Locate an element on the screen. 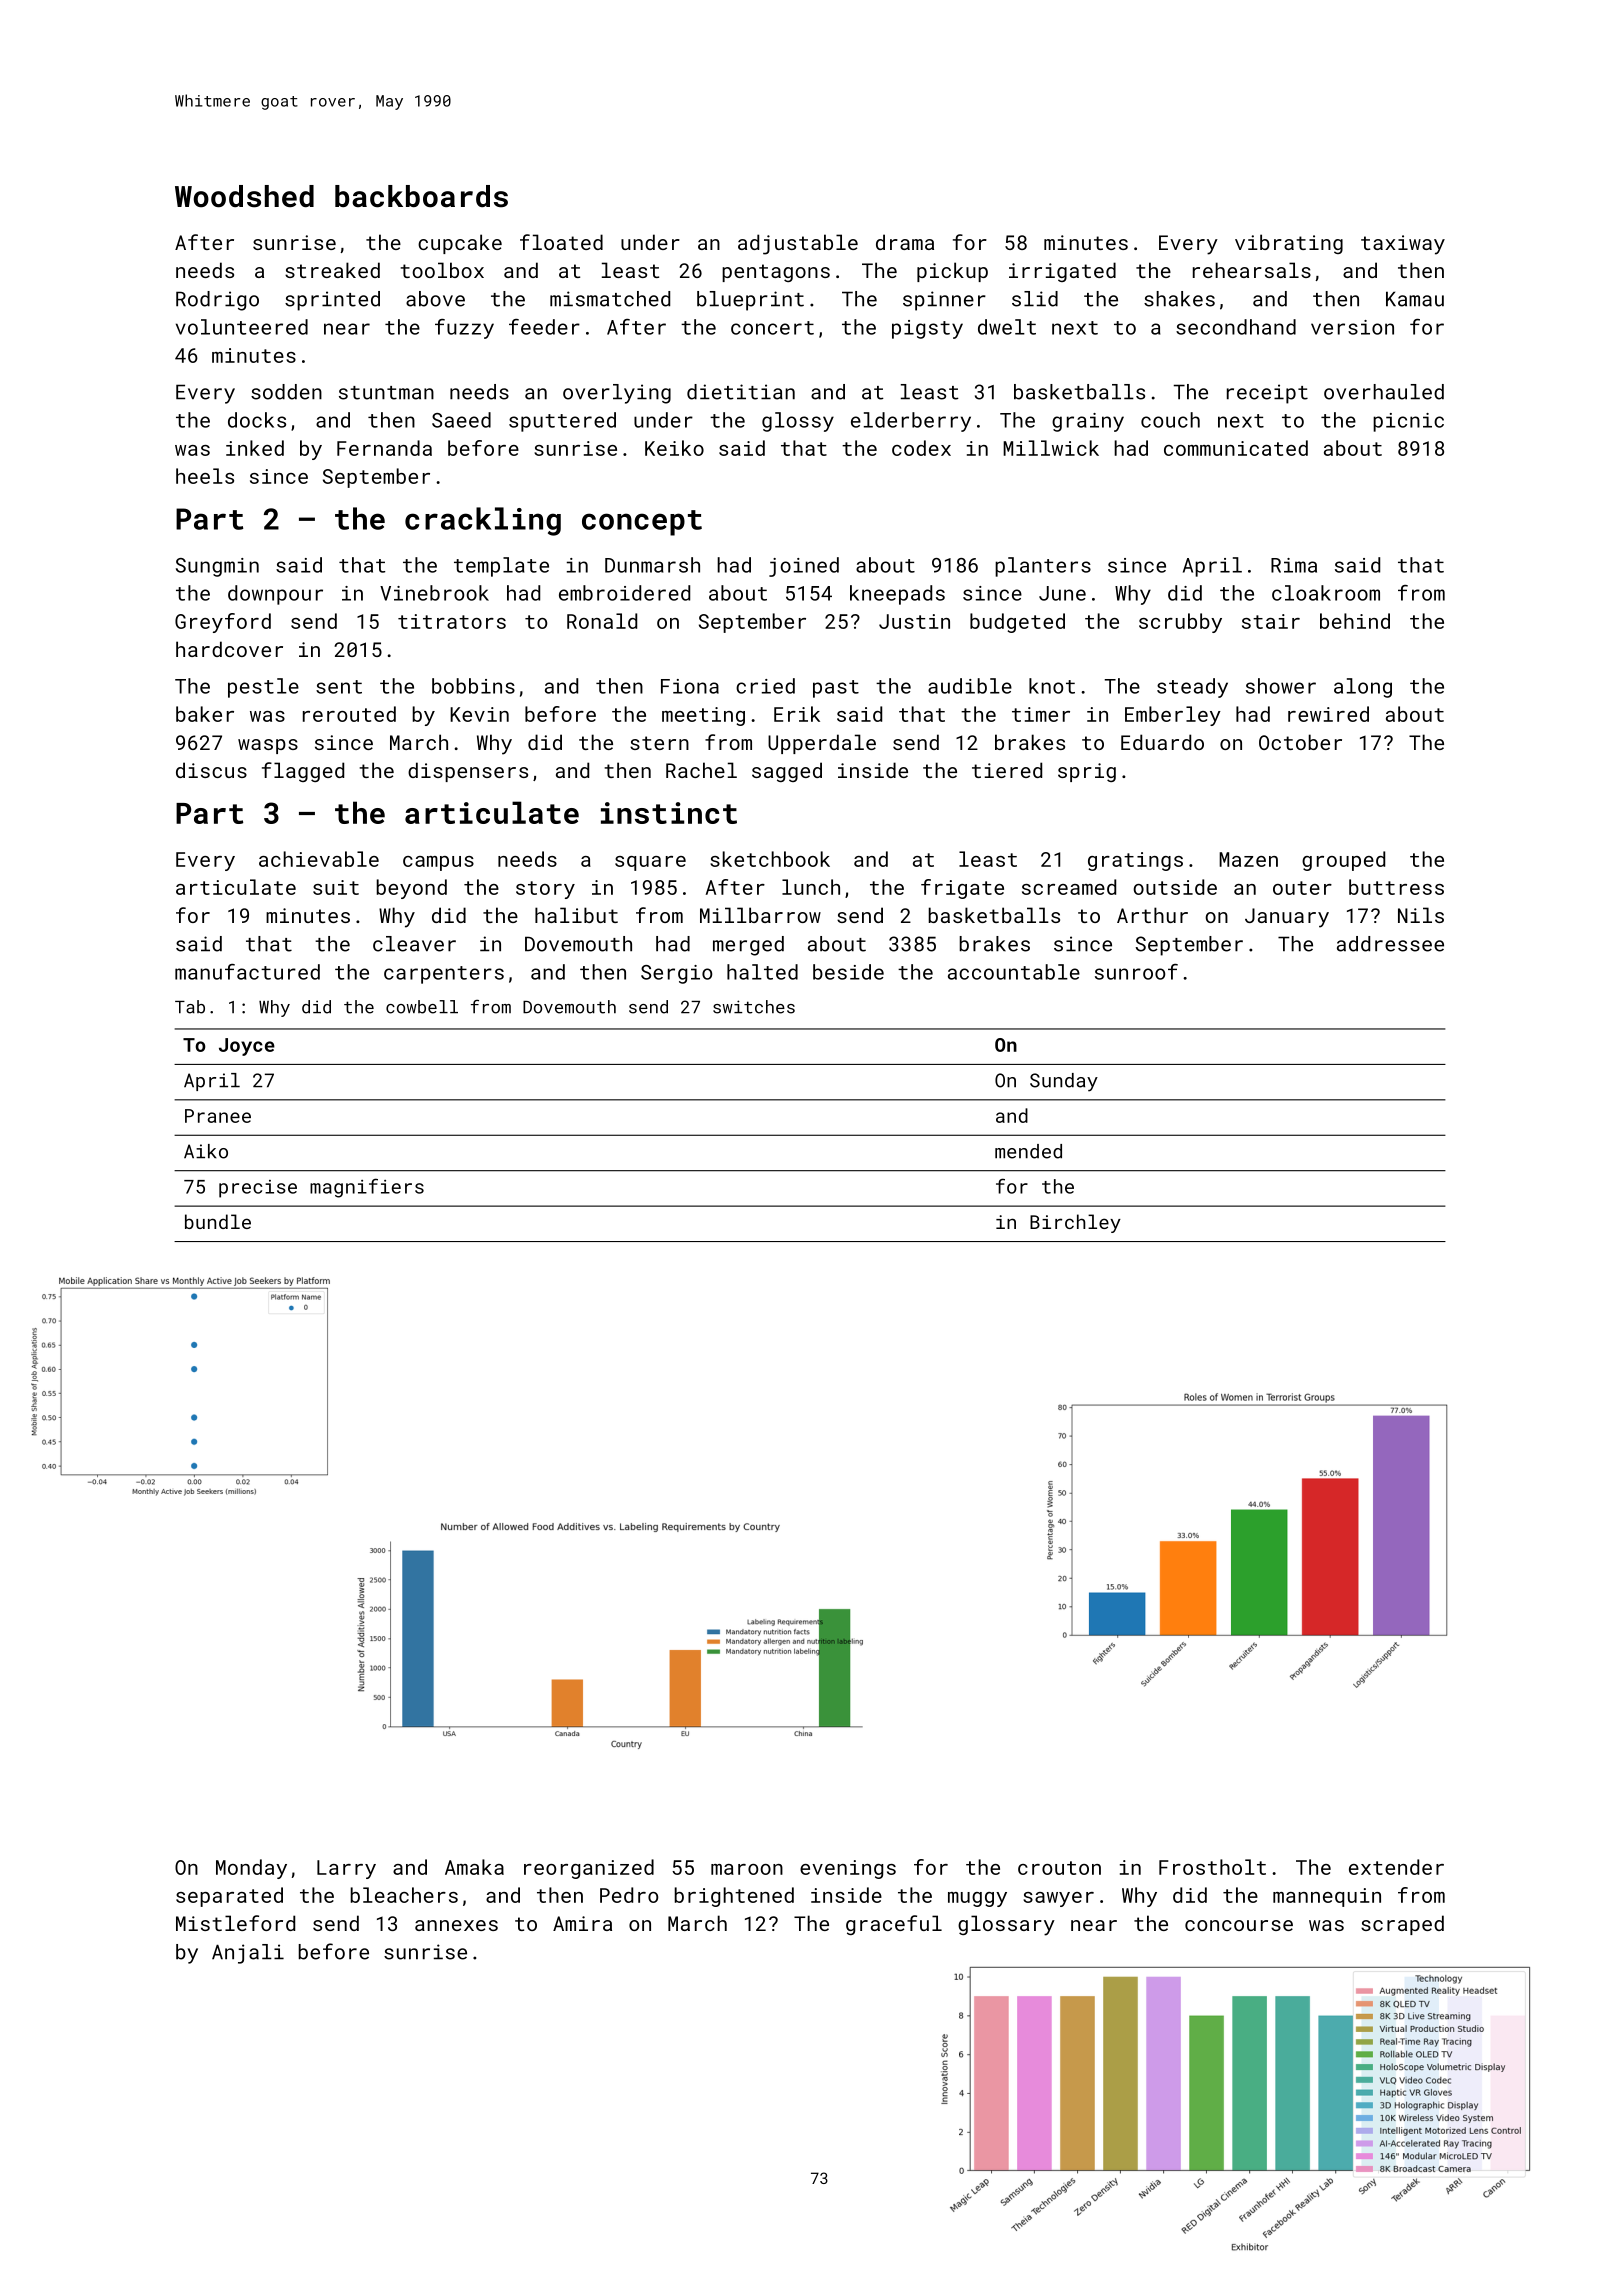 Image resolution: width=1620 pixels, height=2292 pixels. stern is located at coordinates (659, 743).
